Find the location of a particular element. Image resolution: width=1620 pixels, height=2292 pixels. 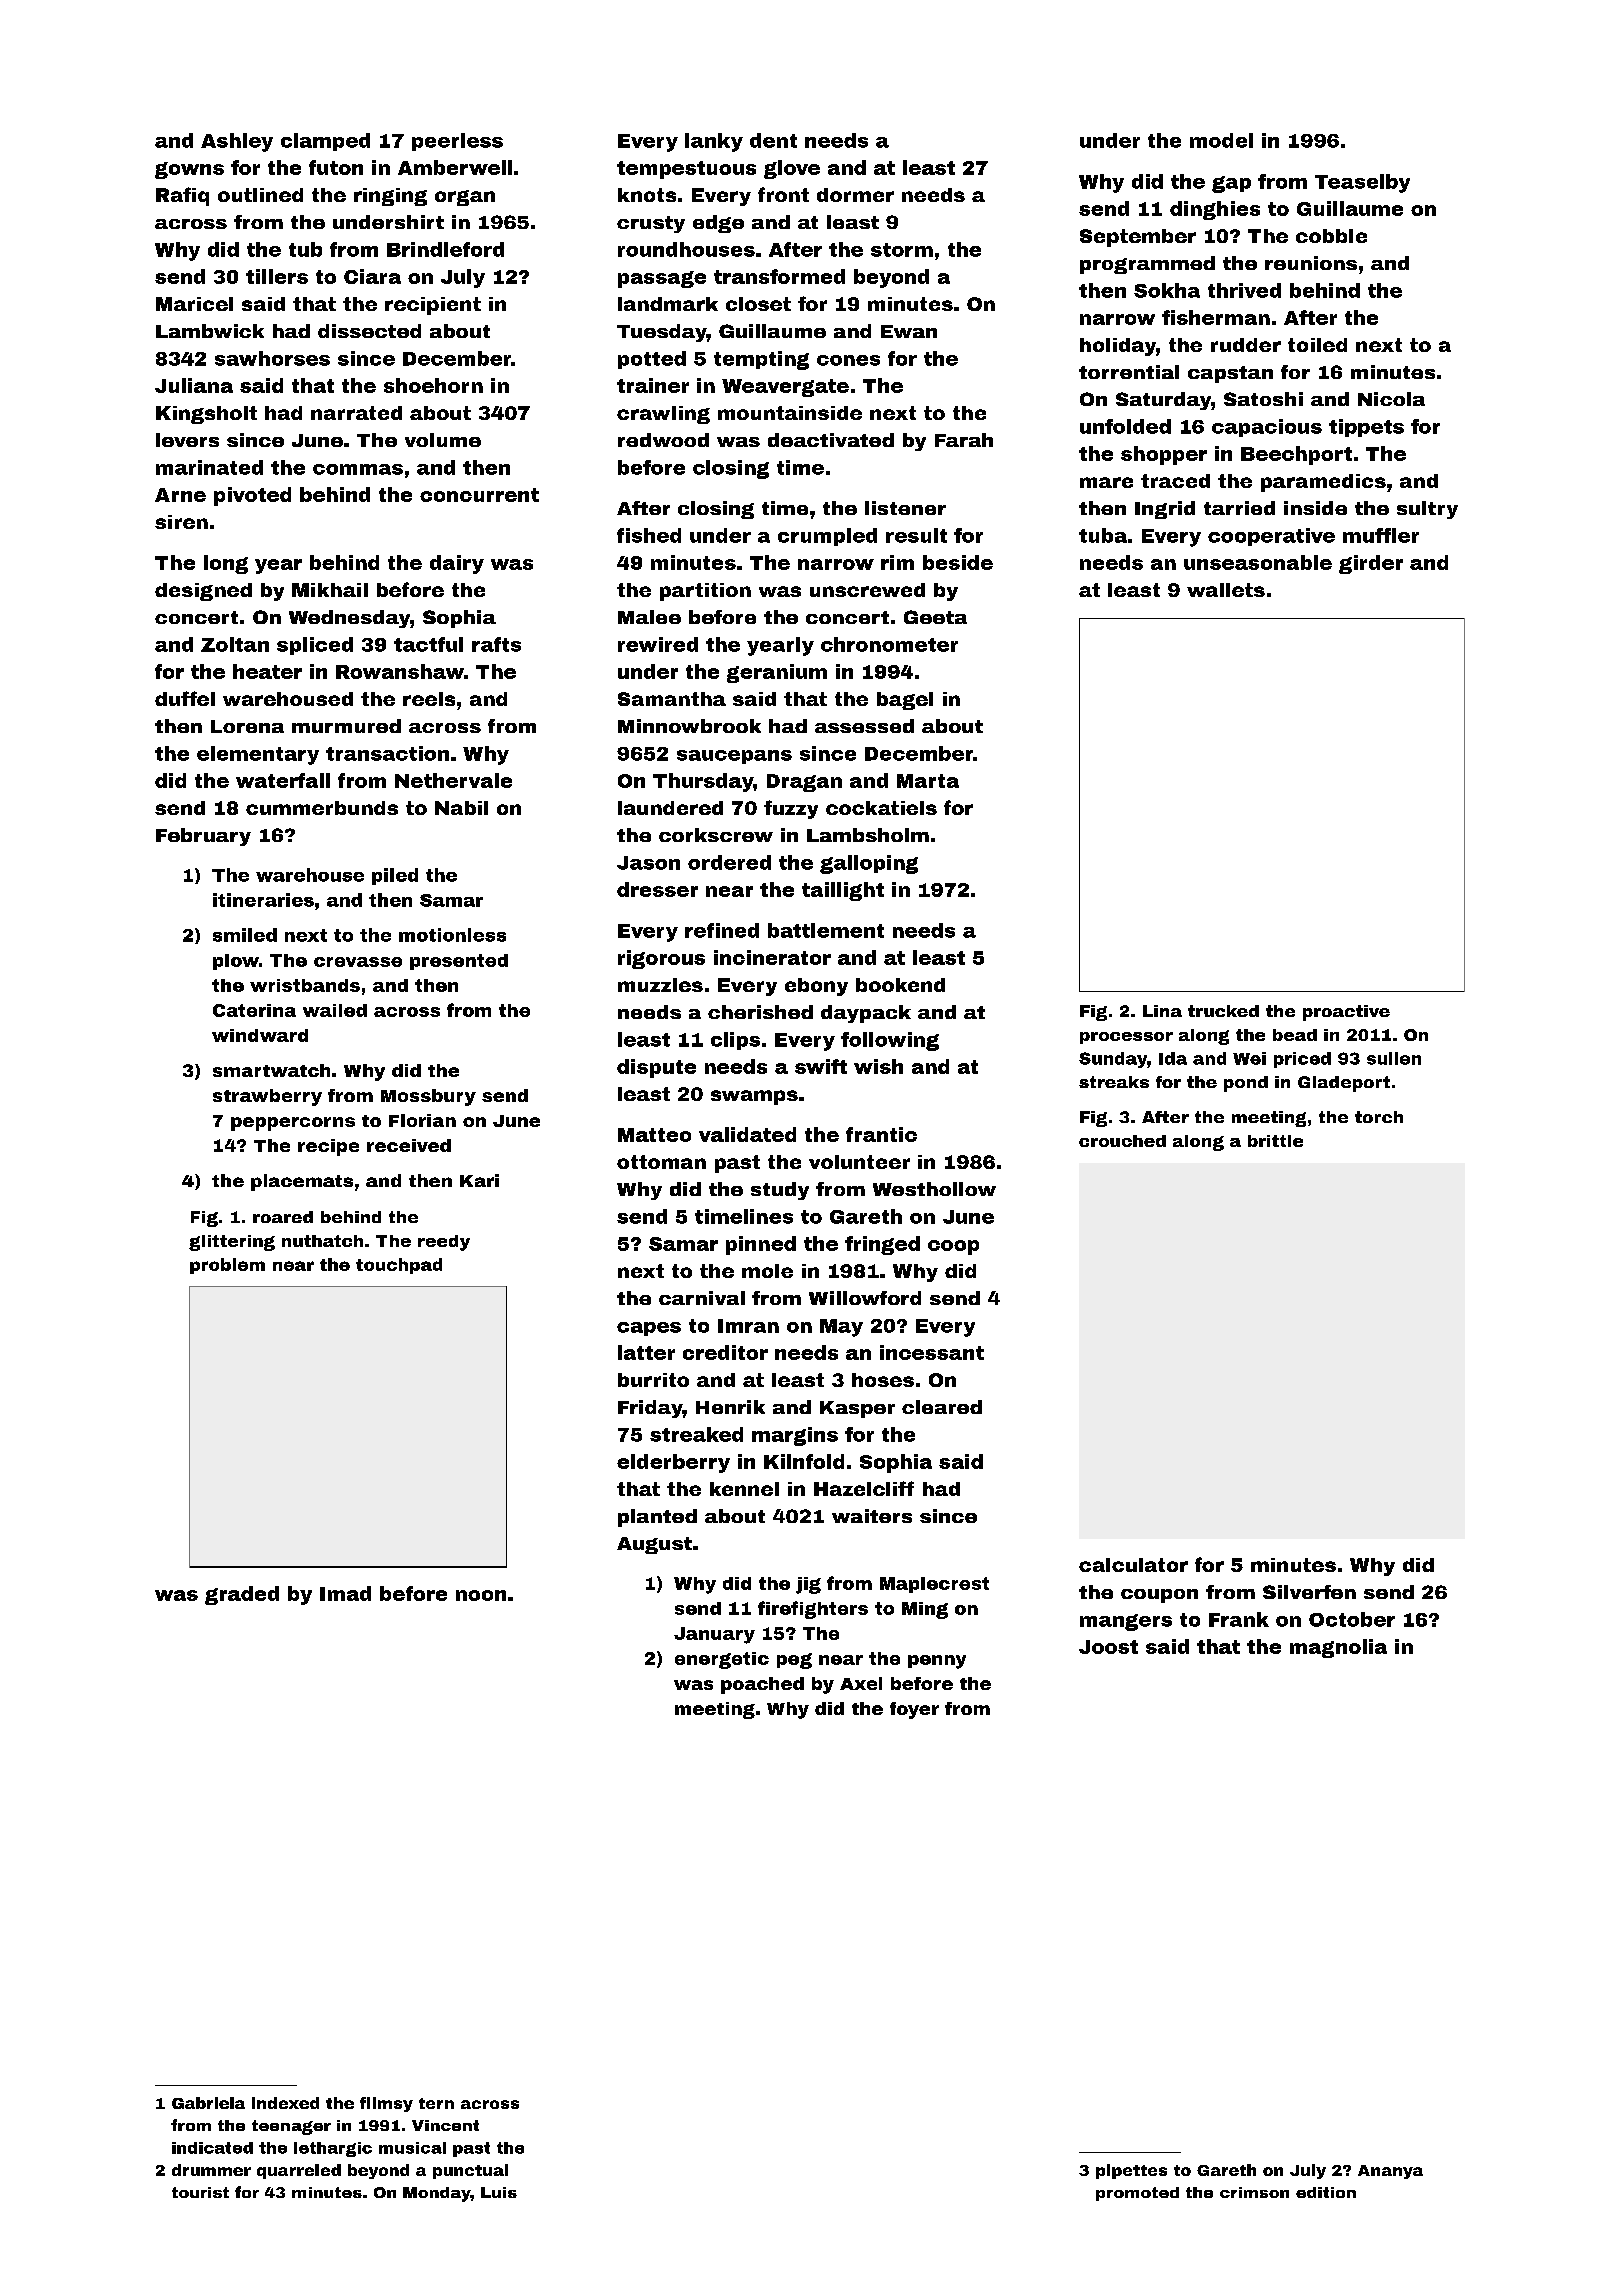

crouched is located at coordinates (1122, 1141).
